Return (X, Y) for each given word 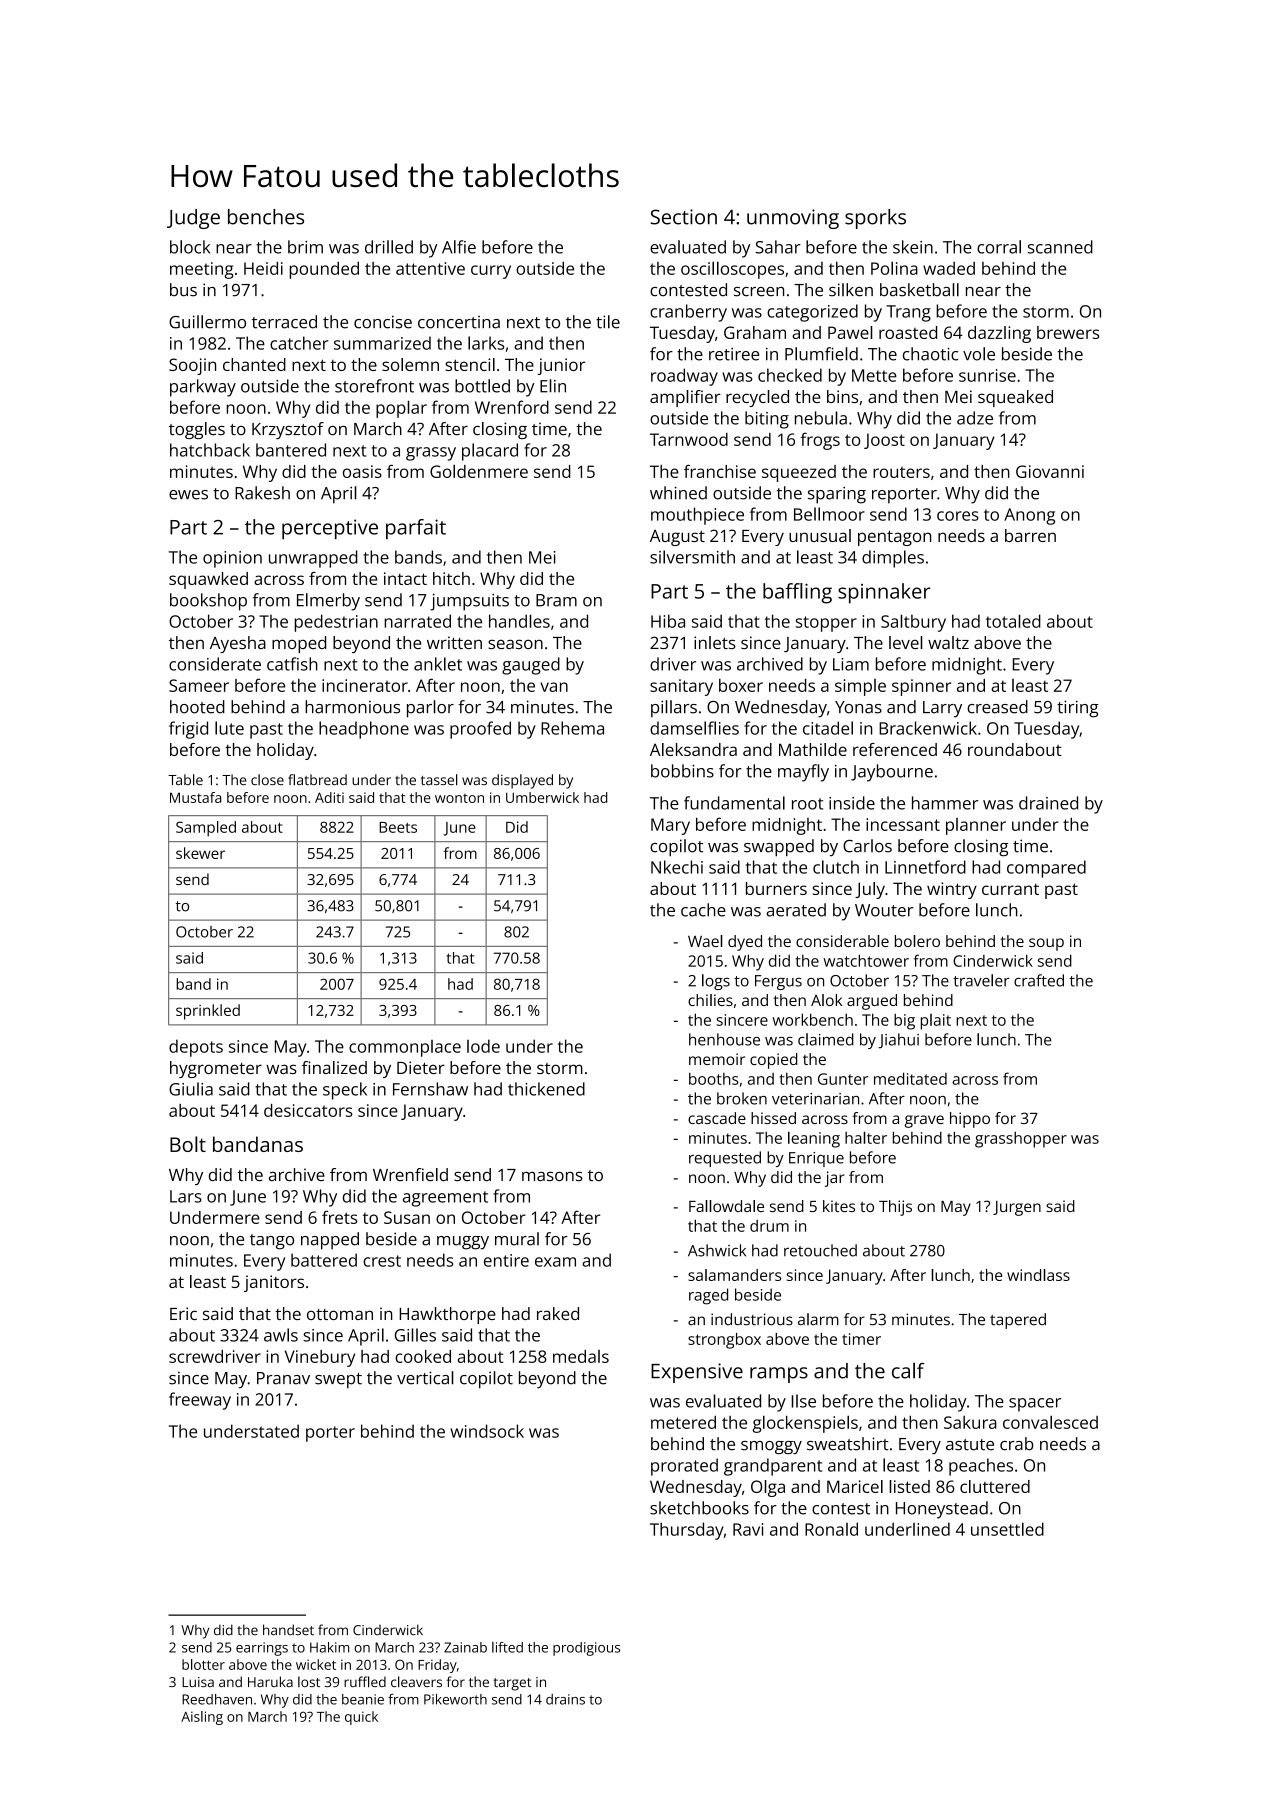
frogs (820, 441)
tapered (1018, 1321)
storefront (374, 386)
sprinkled (208, 1012)
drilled (389, 247)
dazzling (999, 334)
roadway (684, 377)
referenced (895, 749)
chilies (710, 1000)
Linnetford (925, 867)
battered (324, 1260)
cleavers (416, 1682)
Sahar (778, 247)
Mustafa (195, 797)
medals (581, 1356)
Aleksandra (693, 749)
